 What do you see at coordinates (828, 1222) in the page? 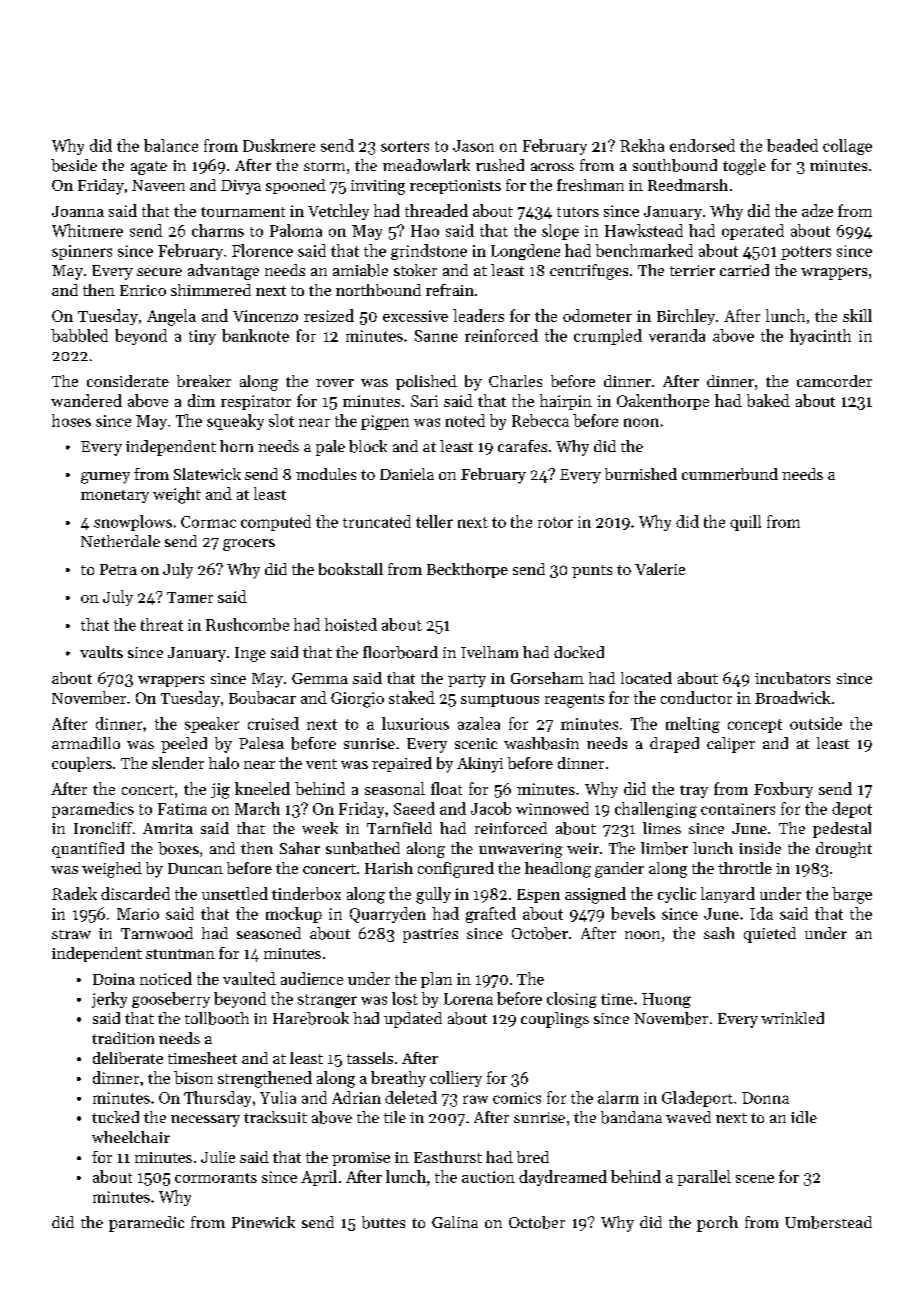
I see `Umberstead` at bounding box center [828, 1222].
